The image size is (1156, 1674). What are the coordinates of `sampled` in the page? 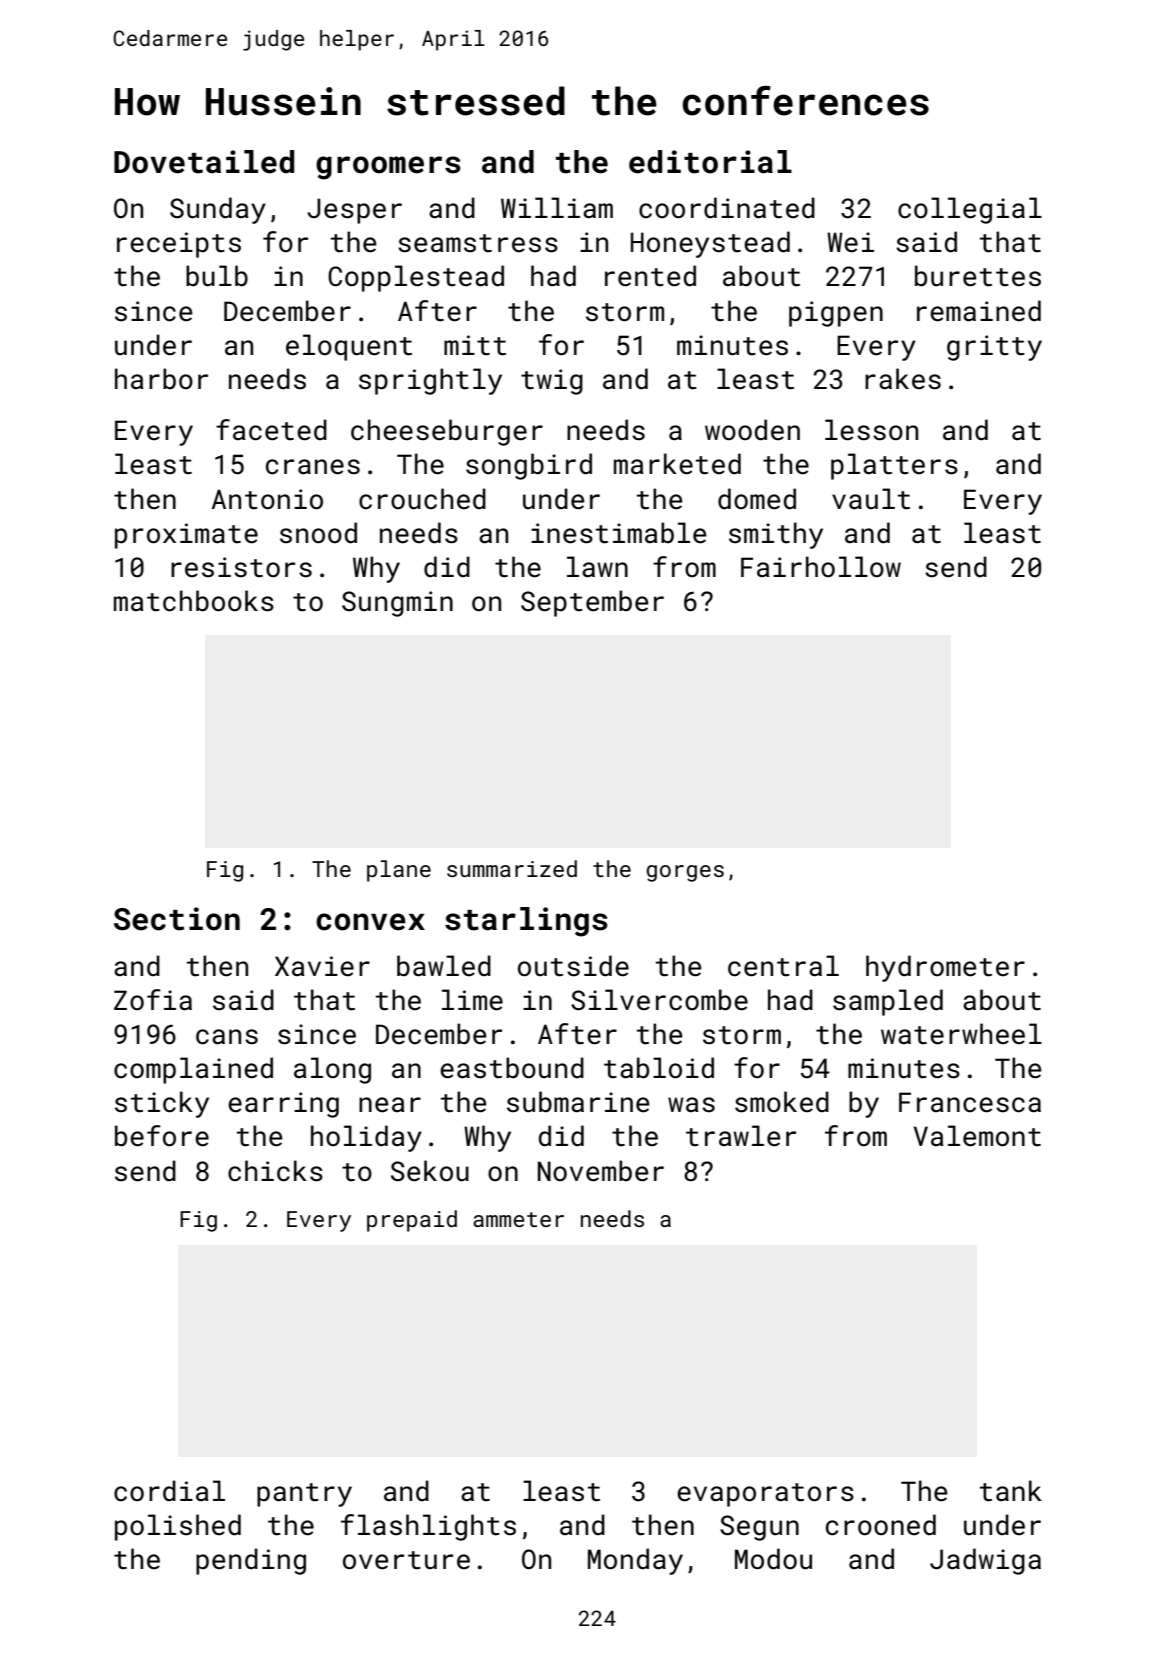 It's located at (888, 1002).
